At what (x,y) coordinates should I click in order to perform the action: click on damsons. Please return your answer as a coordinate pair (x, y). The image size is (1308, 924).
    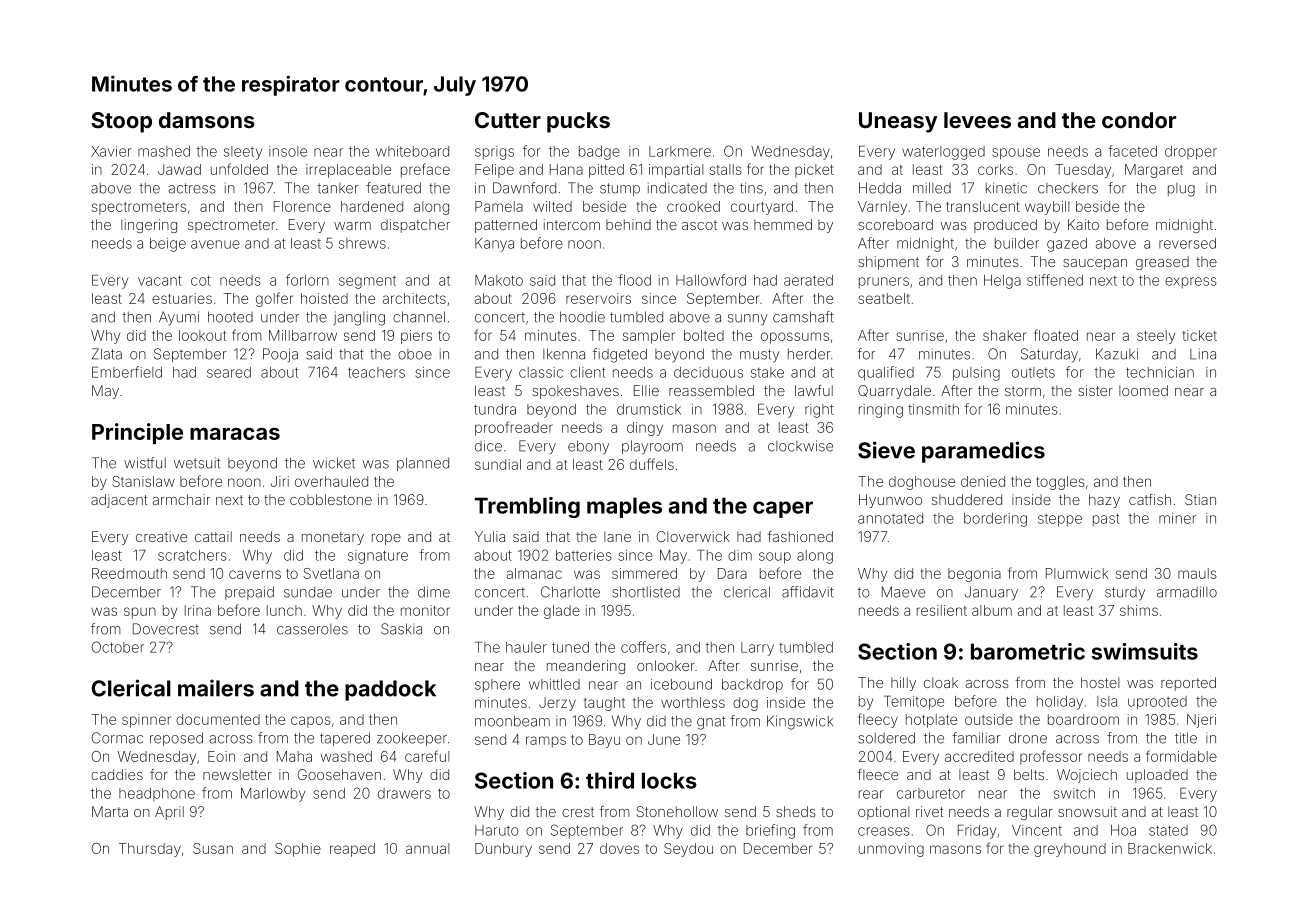
    Looking at the image, I should click on (207, 120).
